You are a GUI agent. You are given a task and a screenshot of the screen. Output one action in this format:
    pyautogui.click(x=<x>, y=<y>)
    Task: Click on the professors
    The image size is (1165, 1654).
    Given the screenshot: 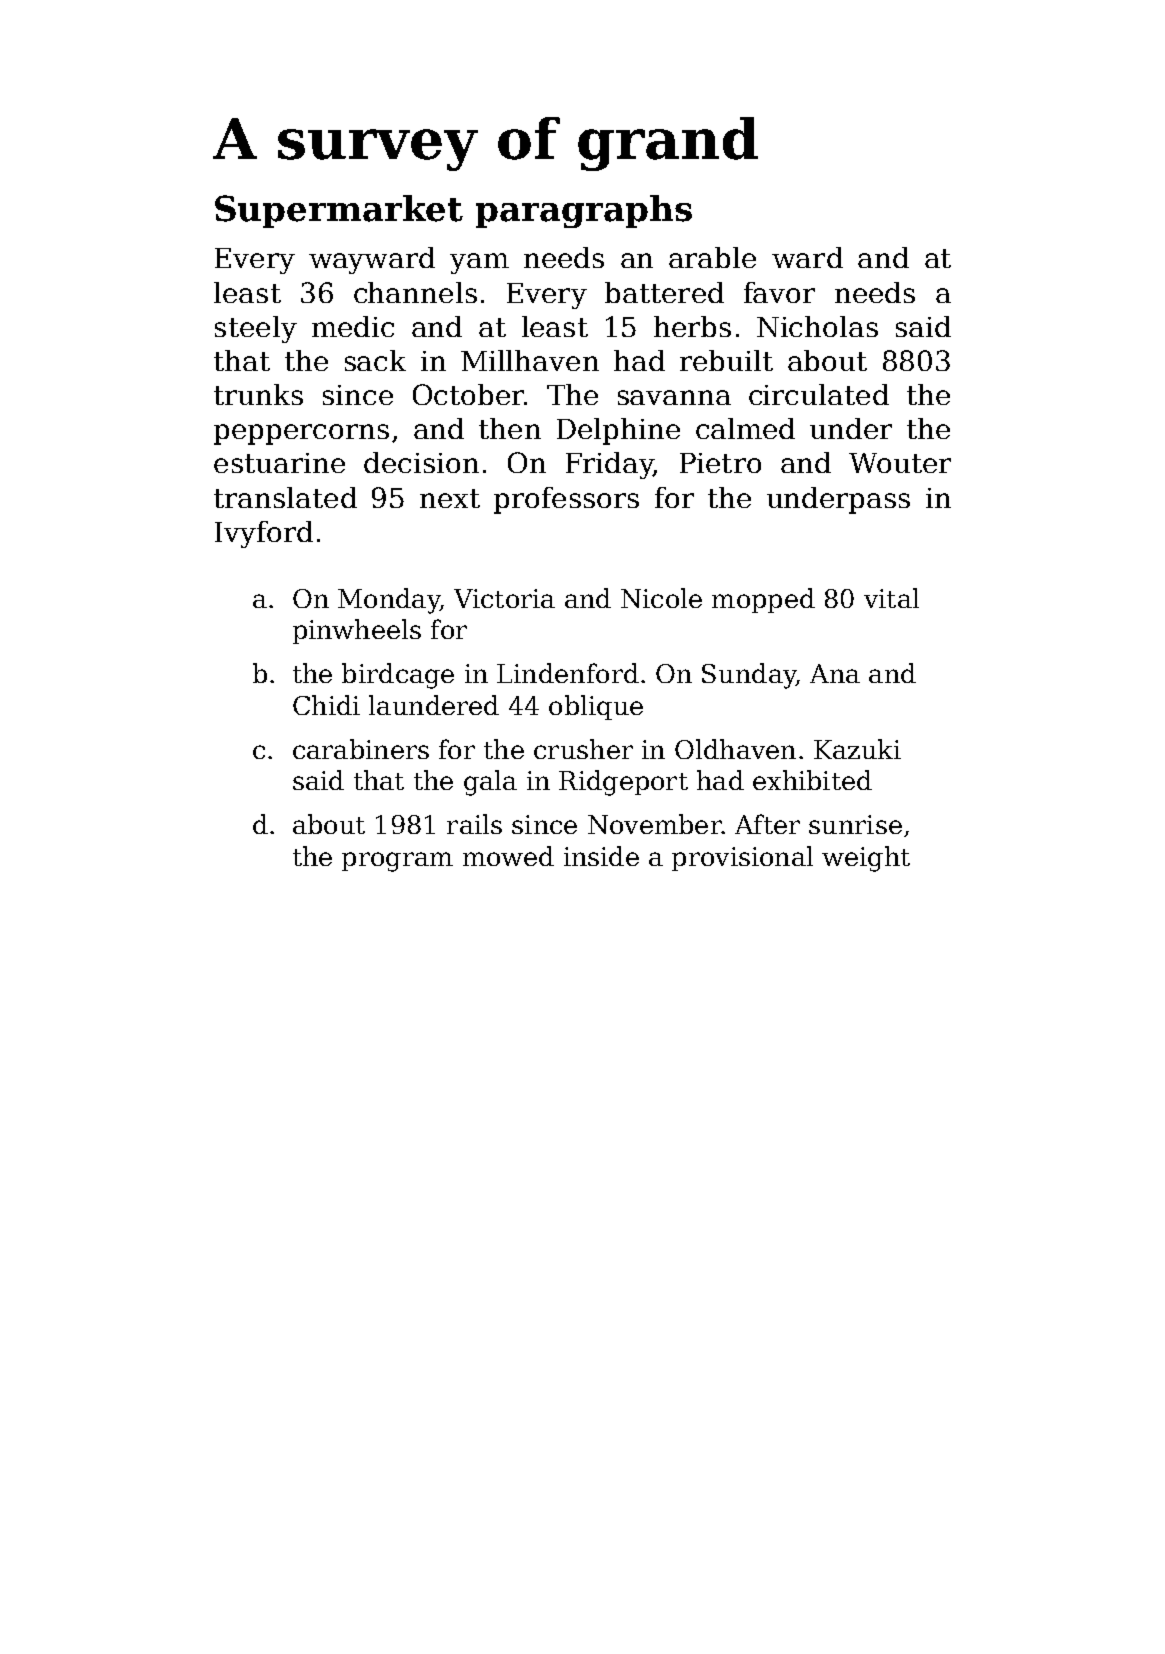 What is the action you would take?
    pyautogui.click(x=566, y=500)
